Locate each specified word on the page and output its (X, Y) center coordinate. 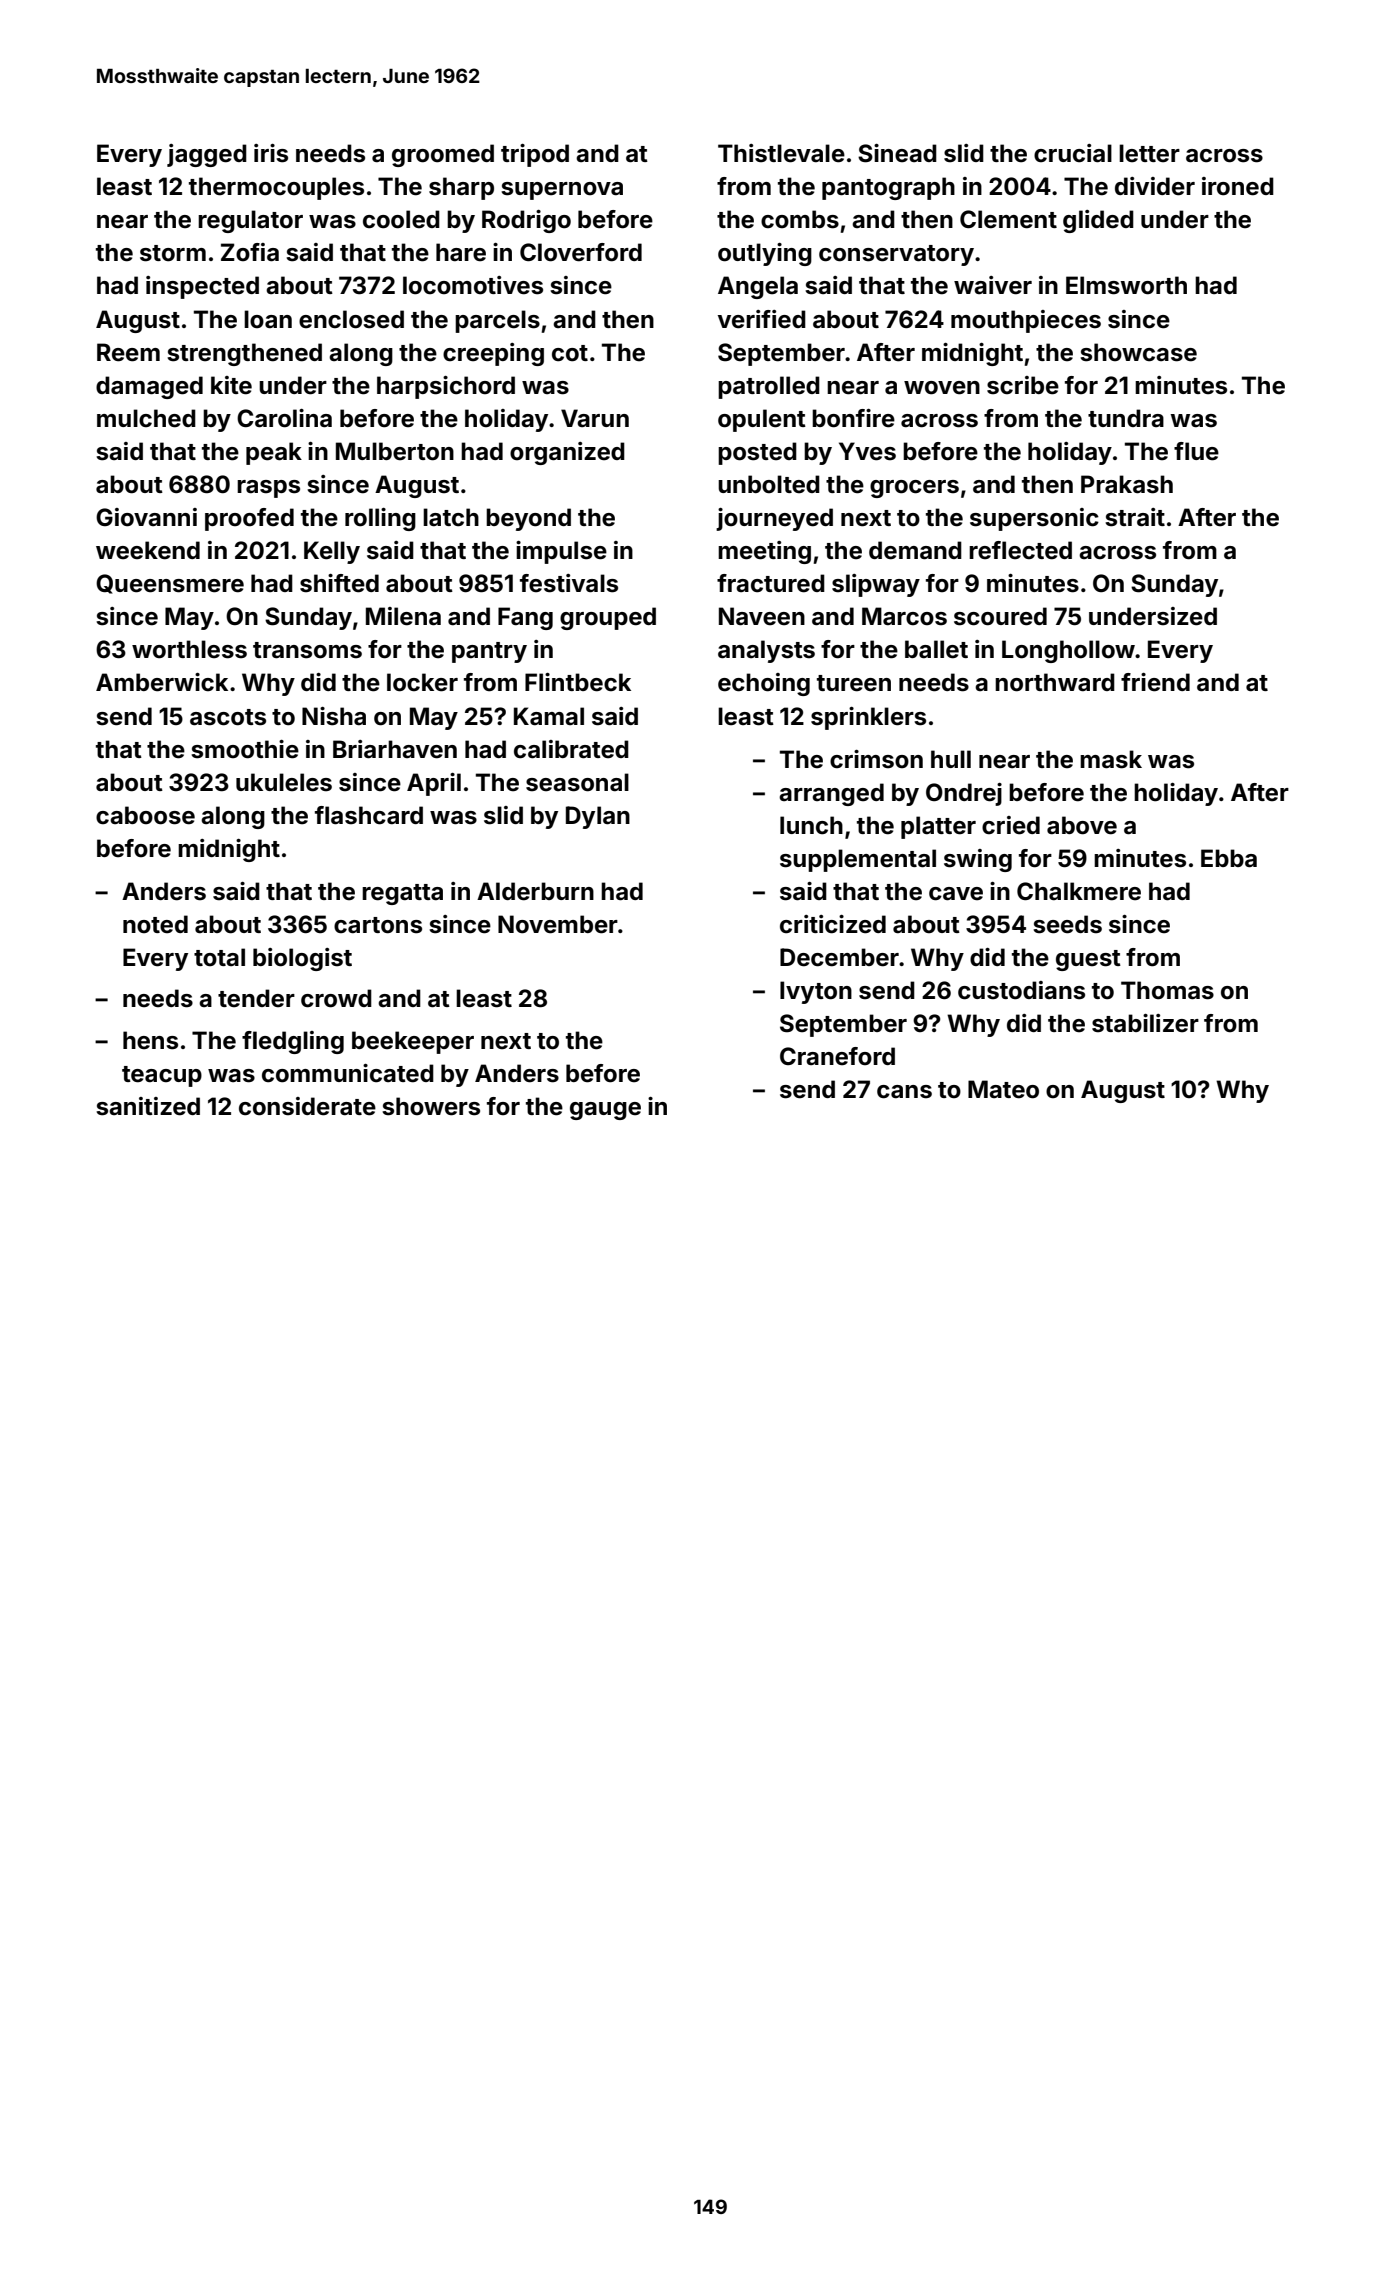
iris (271, 153)
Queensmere (170, 584)
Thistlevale (781, 153)
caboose (145, 815)
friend (1155, 682)
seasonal (577, 782)
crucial (1073, 153)
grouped (608, 618)
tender (256, 998)
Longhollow (1068, 651)
